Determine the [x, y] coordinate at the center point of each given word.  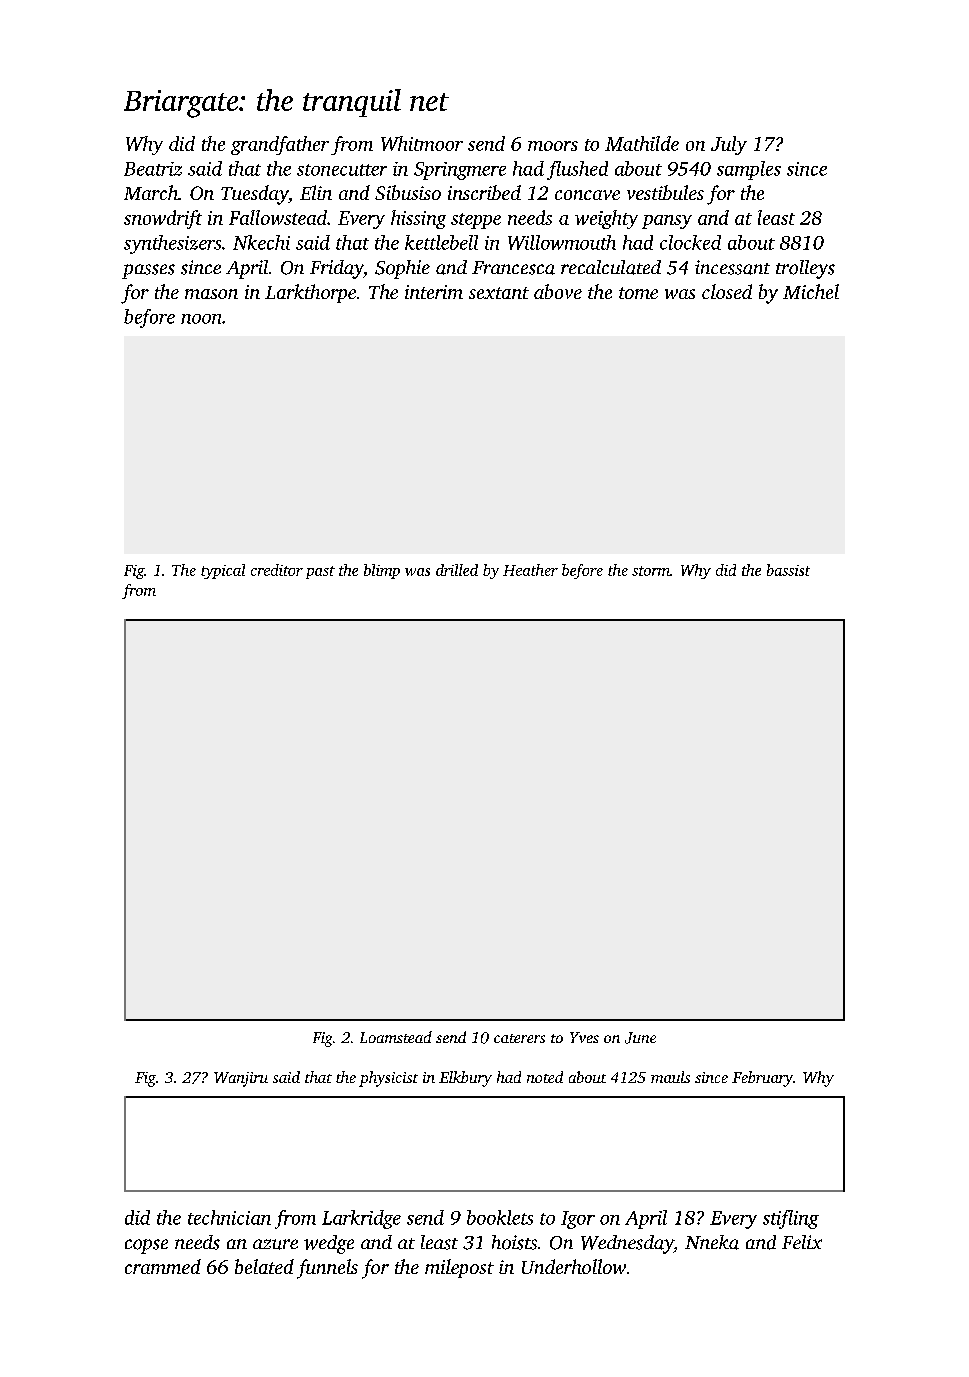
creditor [277, 570]
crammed [163, 1266]
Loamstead [396, 1037]
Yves [584, 1037]
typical [223, 571]
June [640, 1038]
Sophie [402, 269]
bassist [788, 570]
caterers [519, 1038]
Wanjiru [241, 1079]
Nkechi [261, 242]
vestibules [665, 192]
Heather [530, 570]
